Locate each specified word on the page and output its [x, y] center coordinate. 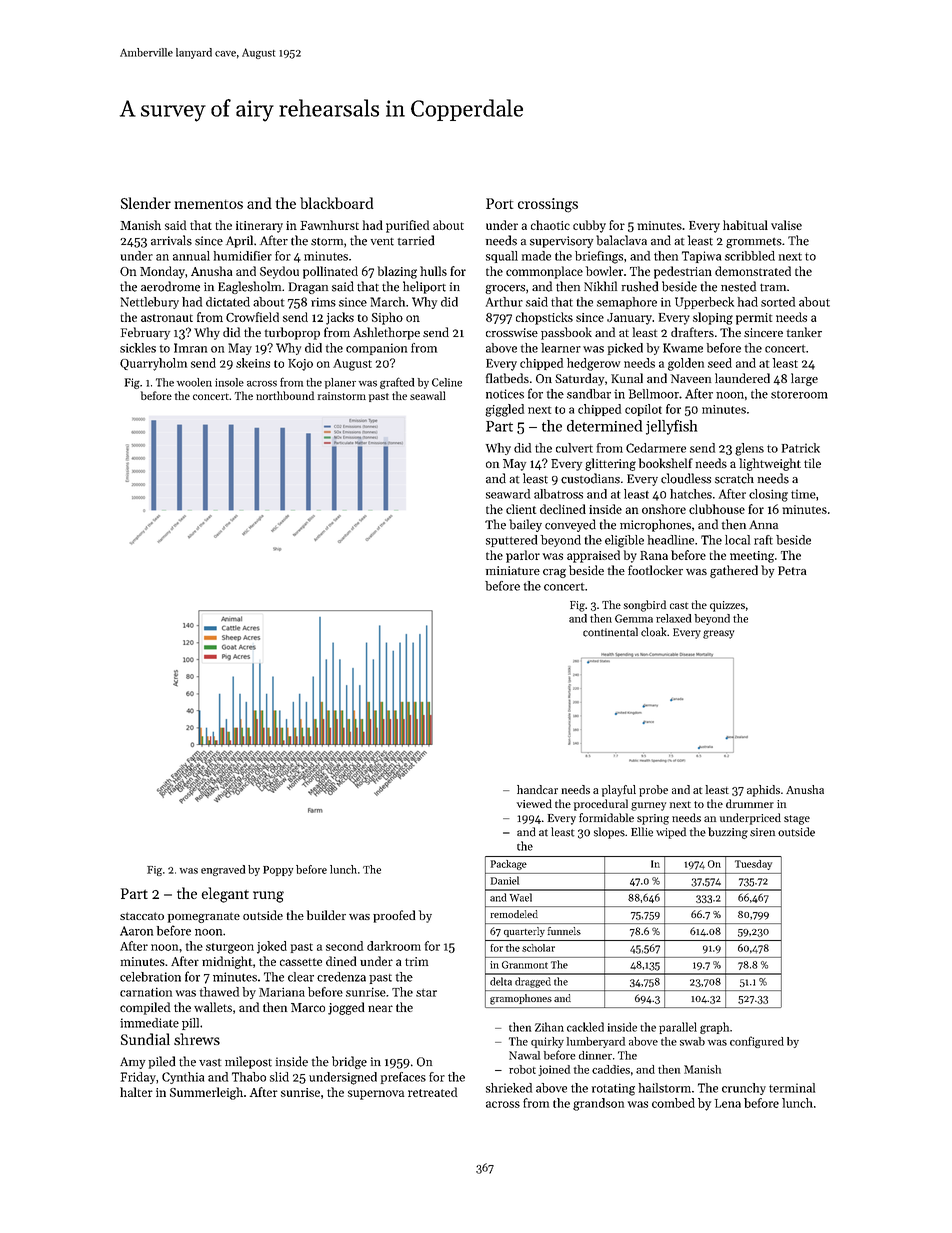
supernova [376, 1095]
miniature [513, 570]
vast [210, 1063]
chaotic [550, 225]
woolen [194, 382]
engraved [223, 870]
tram [773, 288]
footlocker [655, 570]
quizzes [727, 606]
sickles [138, 348]
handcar [537, 789]
